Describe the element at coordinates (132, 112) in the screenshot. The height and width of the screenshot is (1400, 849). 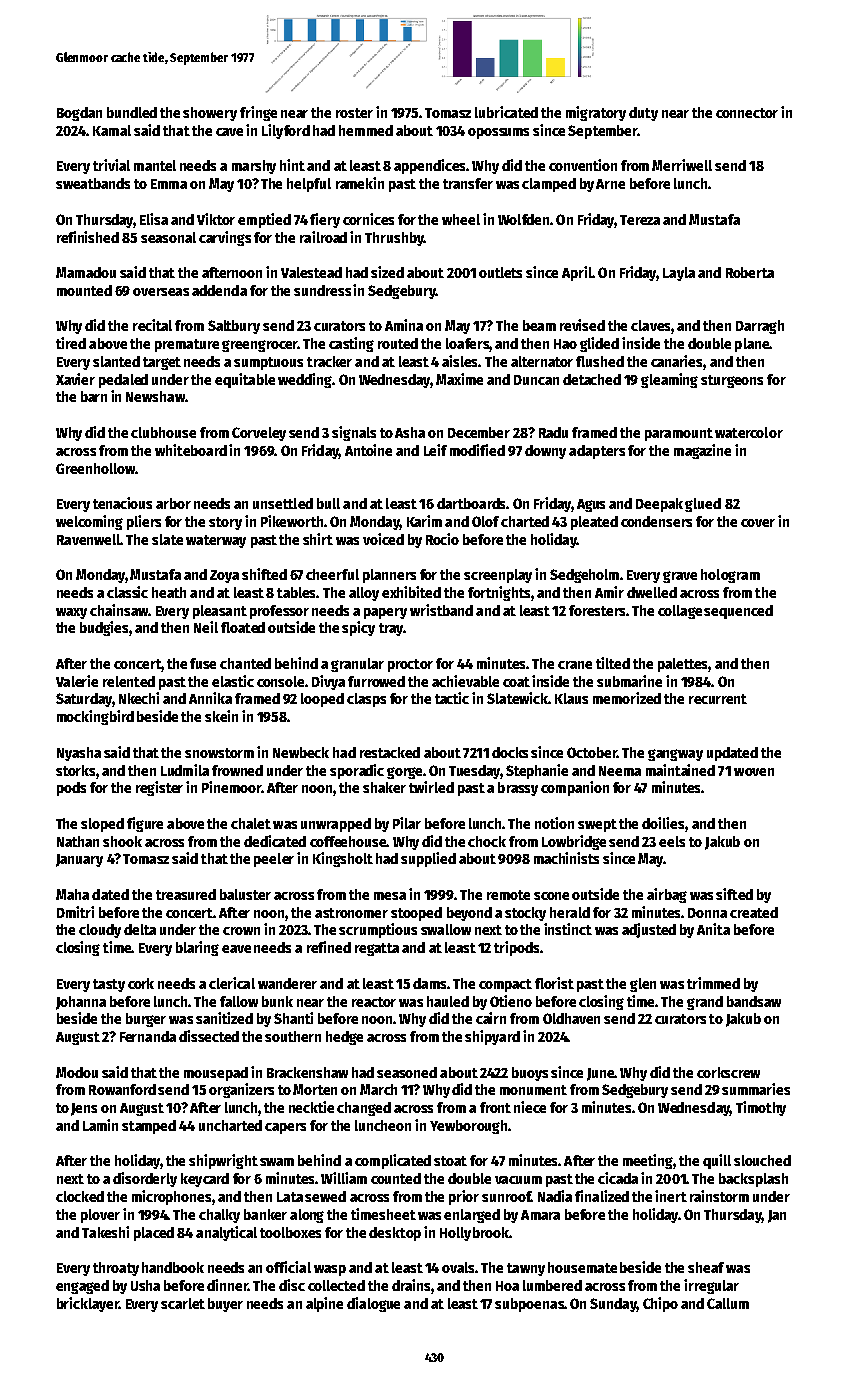
I see `bundled` at that location.
